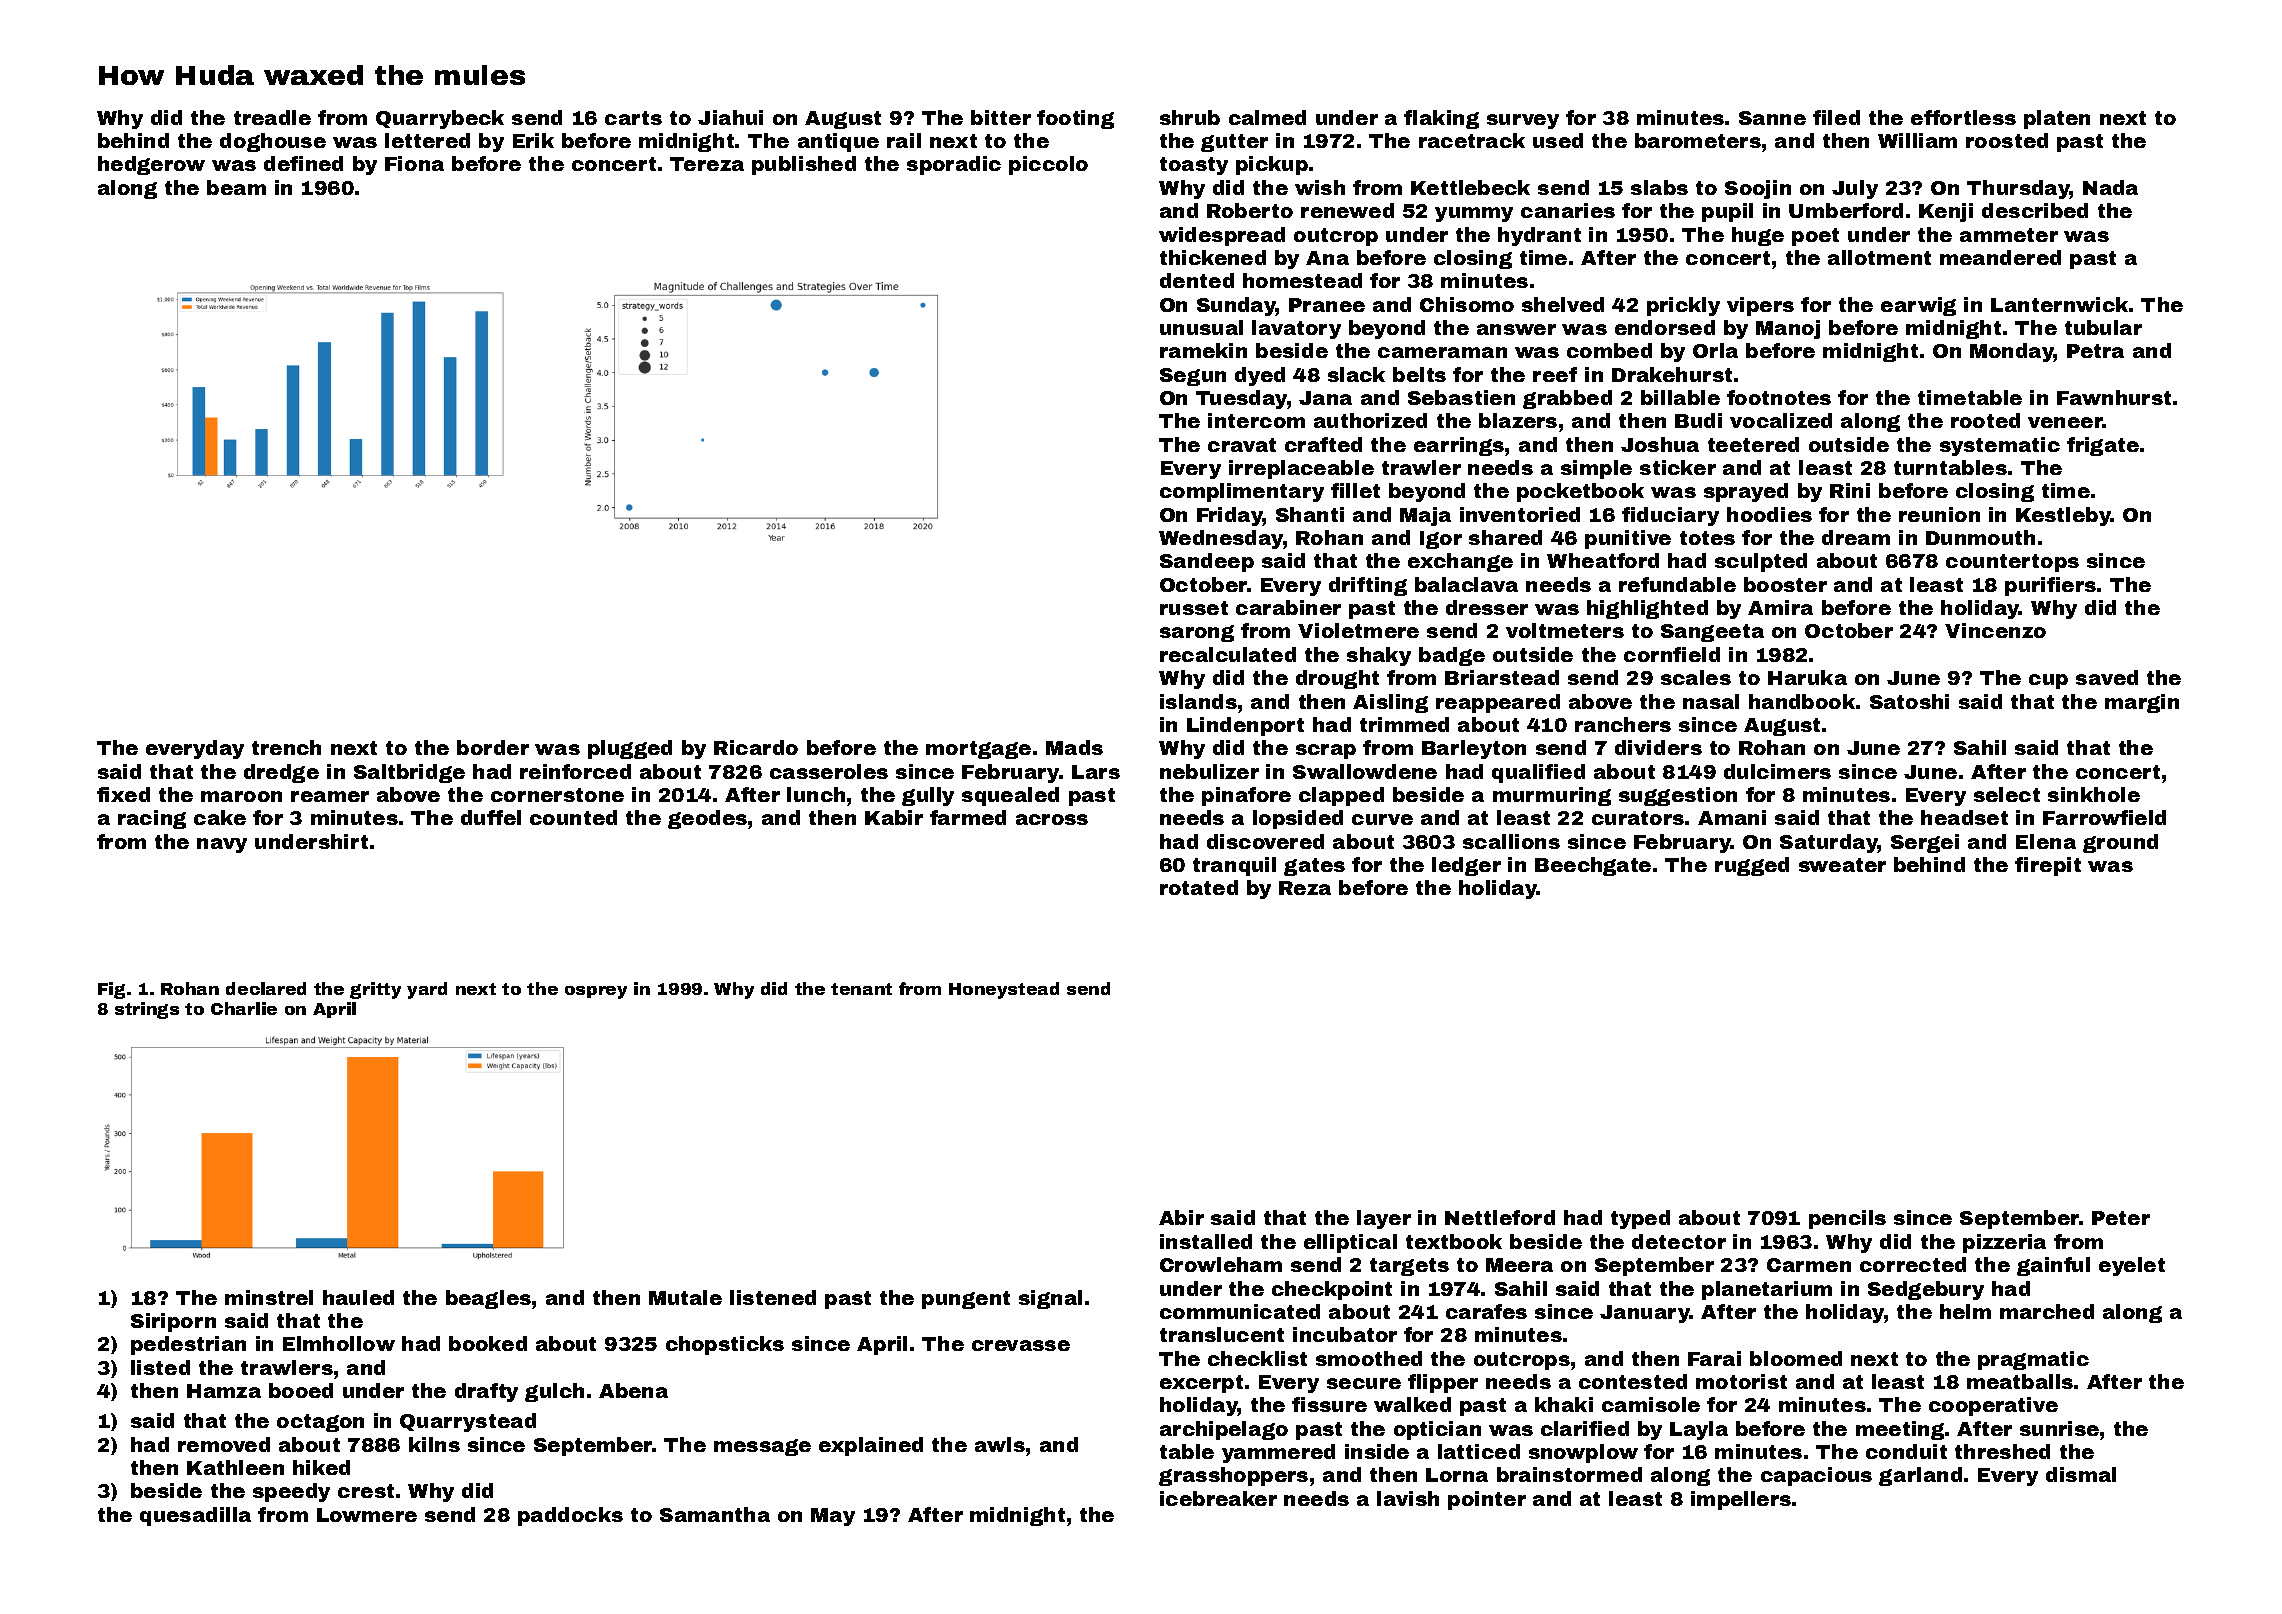 The height and width of the screenshot is (1614, 2282). Describe the element at coordinates (195, 1516) in the screenshot. I see `quesadilla` at that location.
